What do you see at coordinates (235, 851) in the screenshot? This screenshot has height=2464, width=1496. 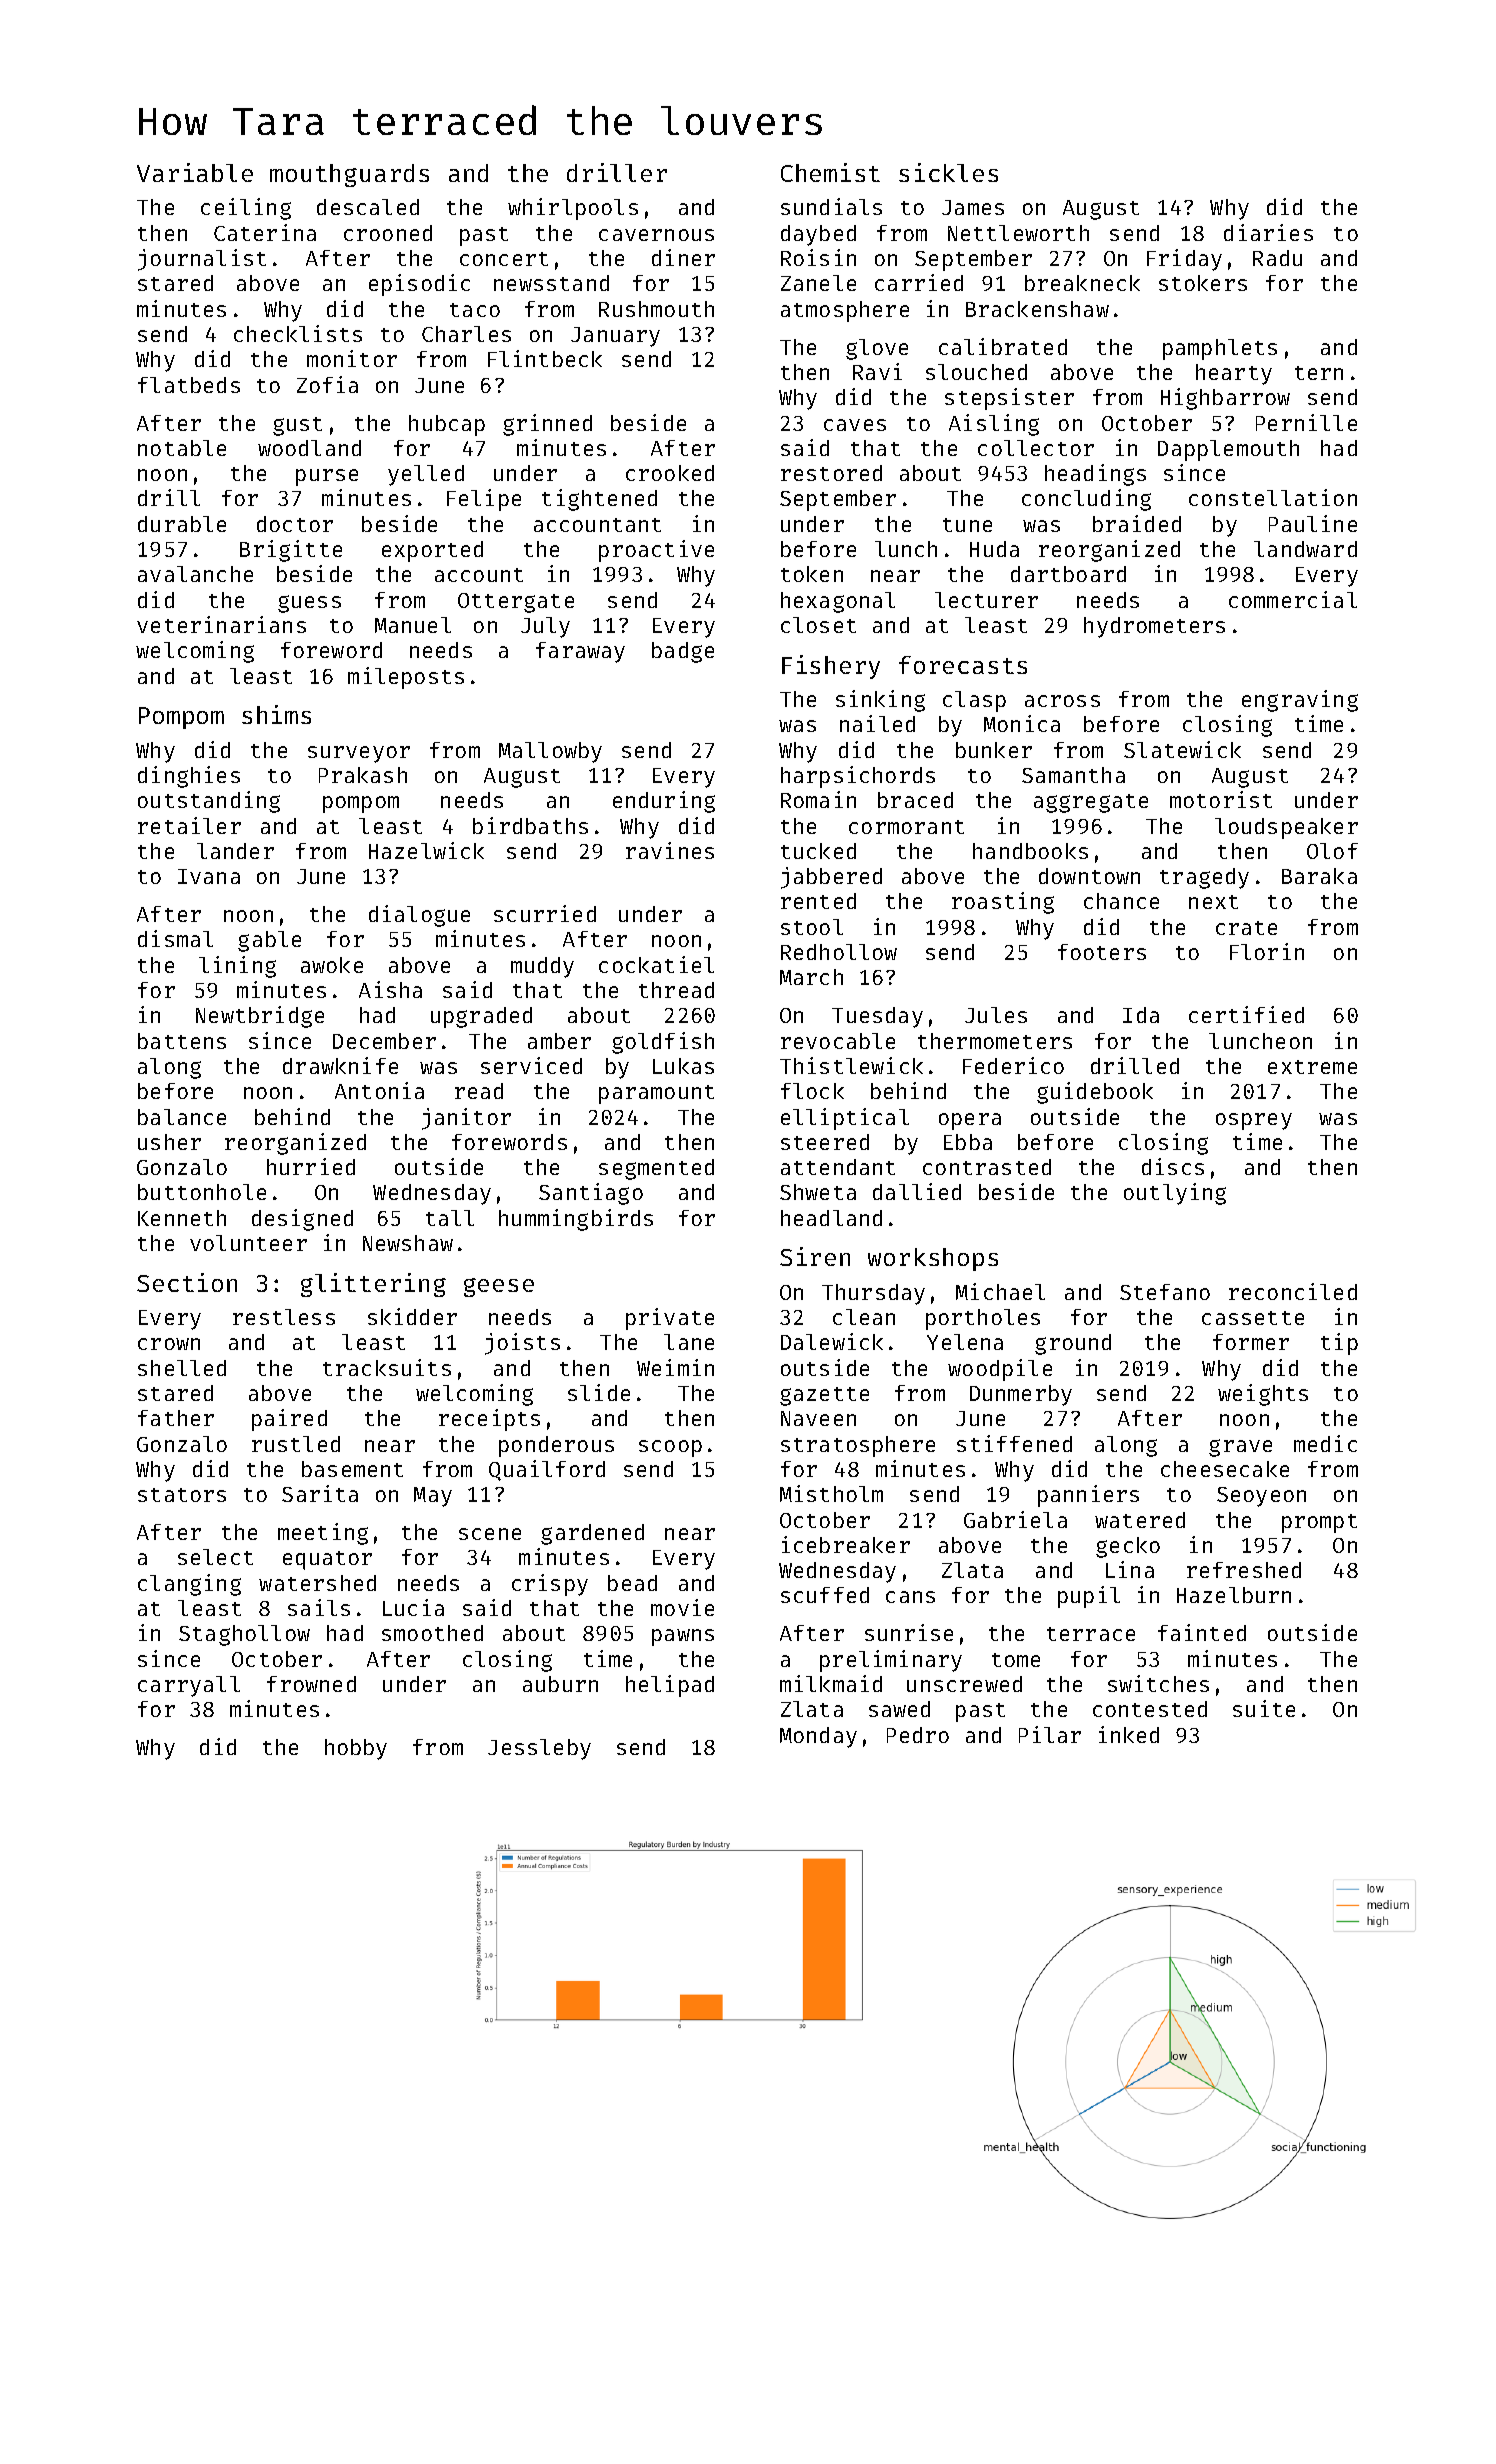 I see `lander` at bounding box center [235, 851].
